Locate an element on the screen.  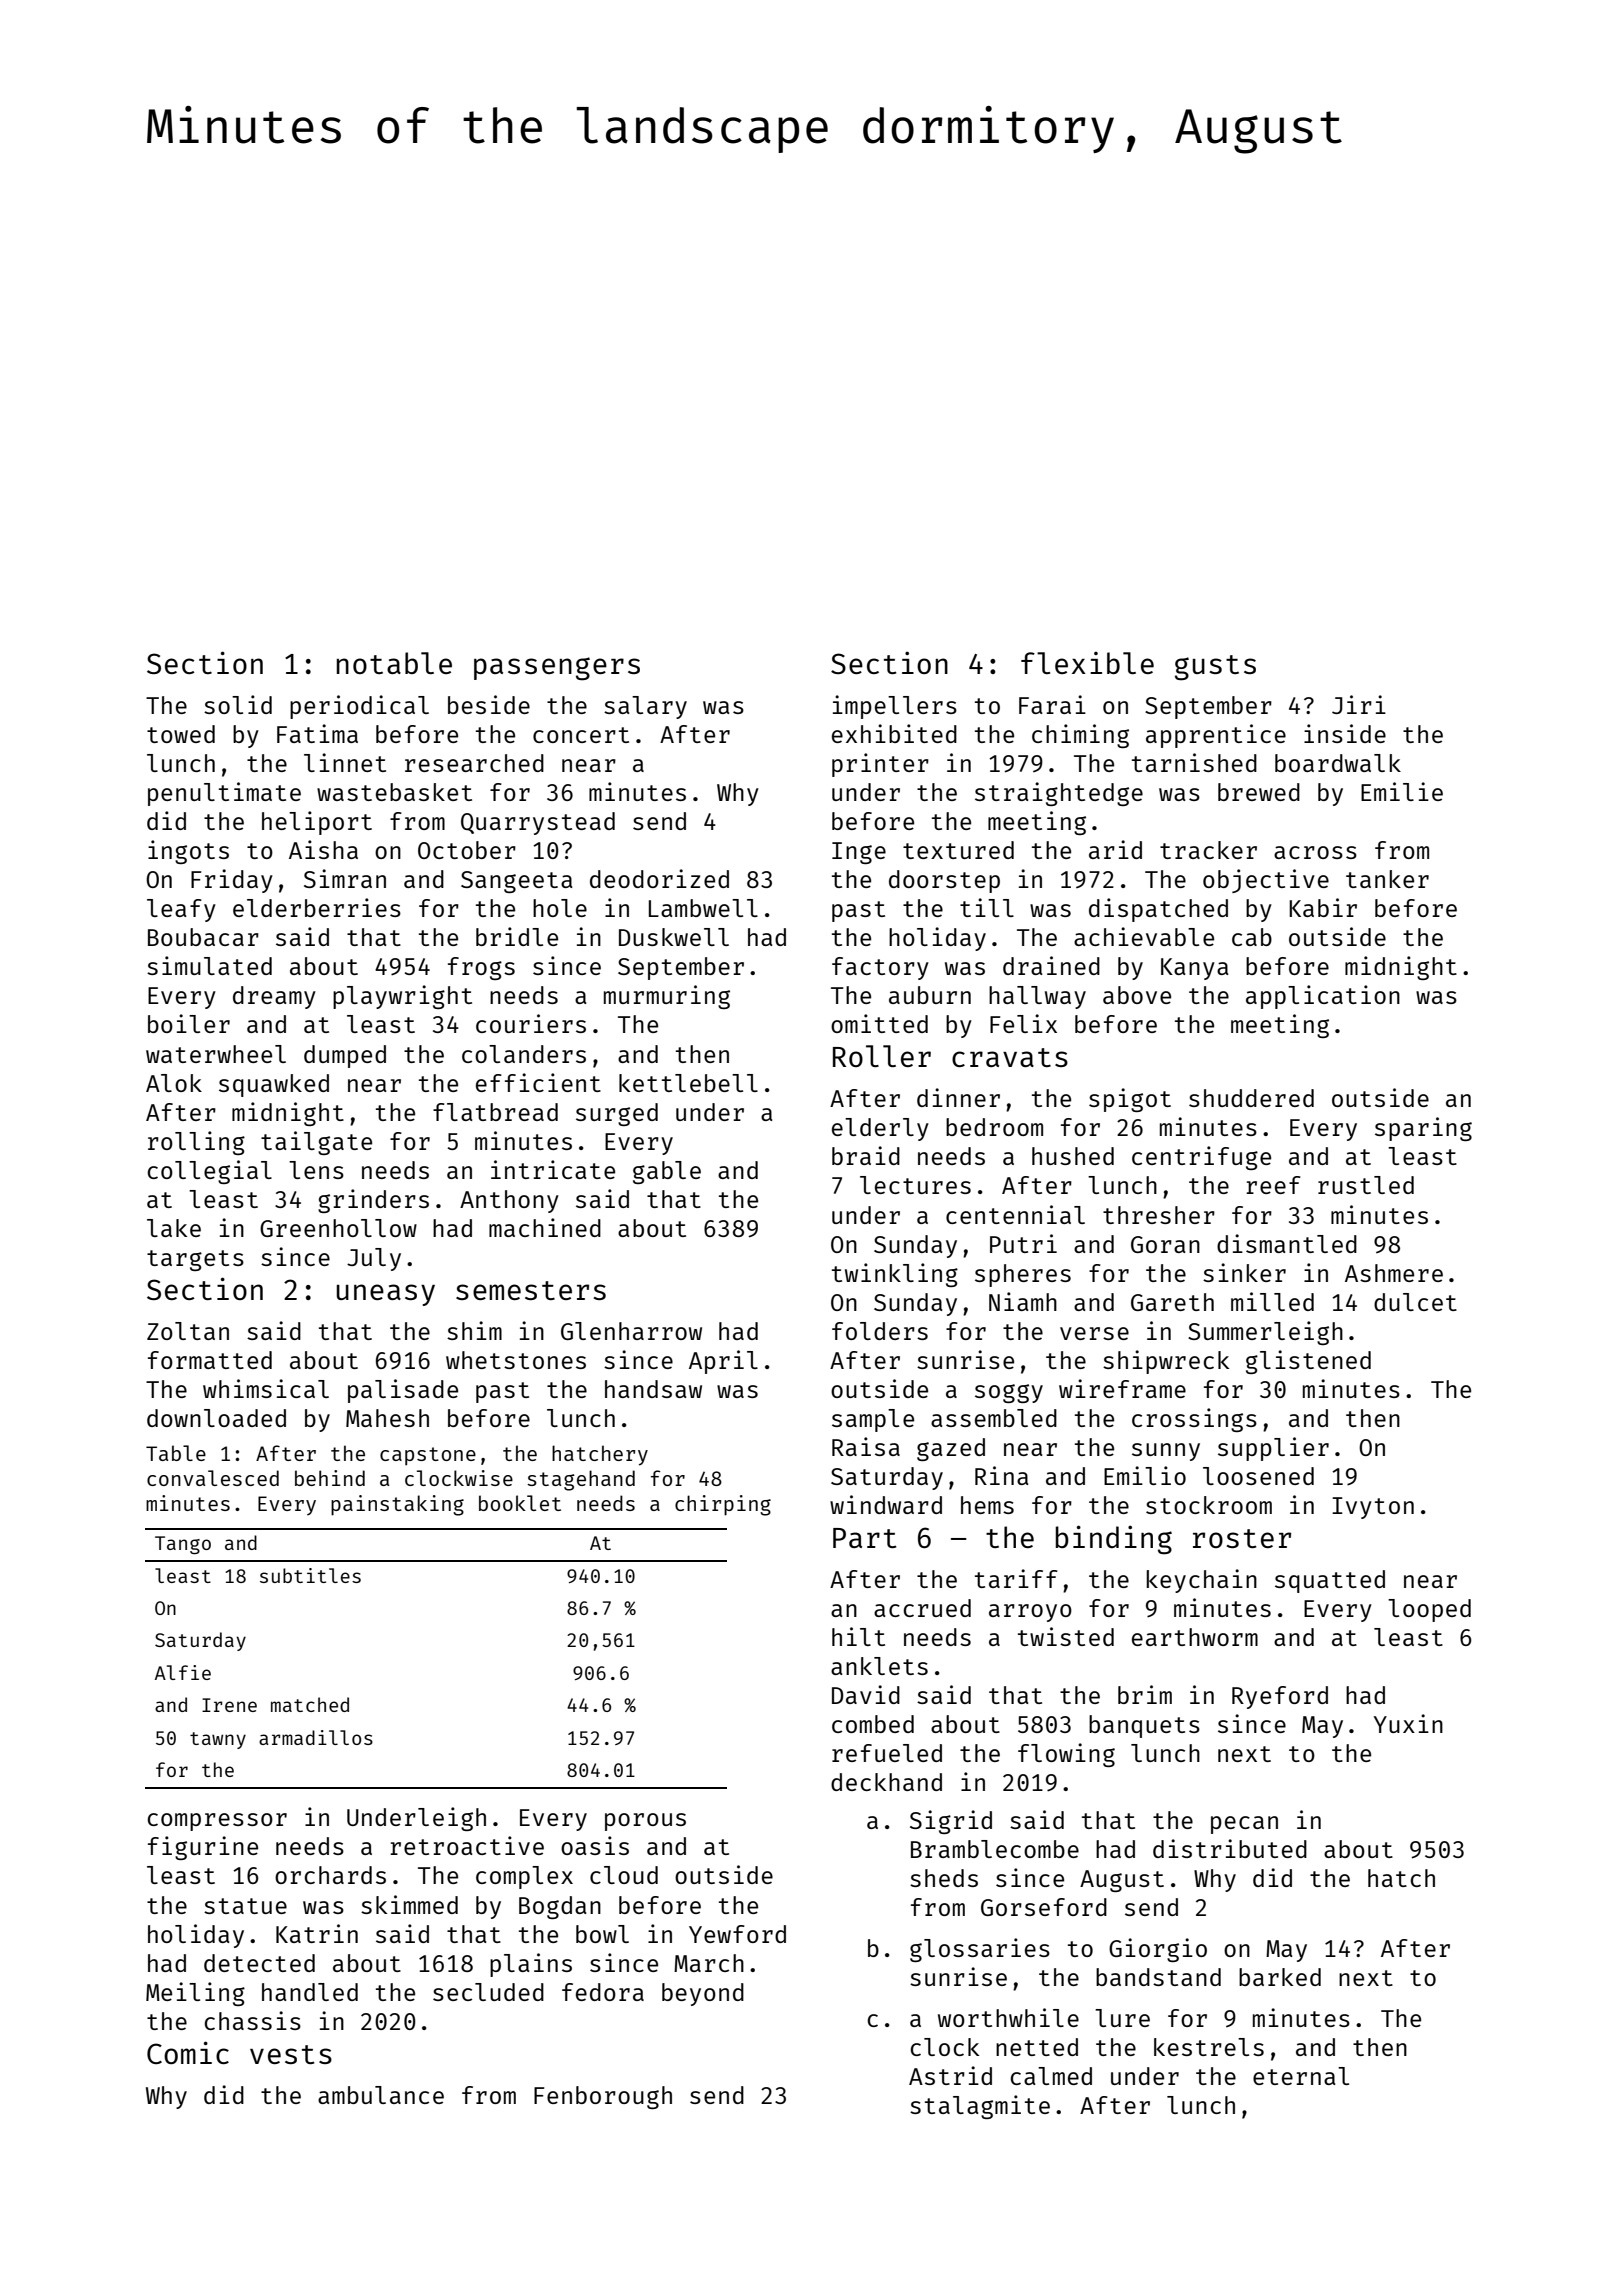
Inge is located at coordinates (859, 853).
